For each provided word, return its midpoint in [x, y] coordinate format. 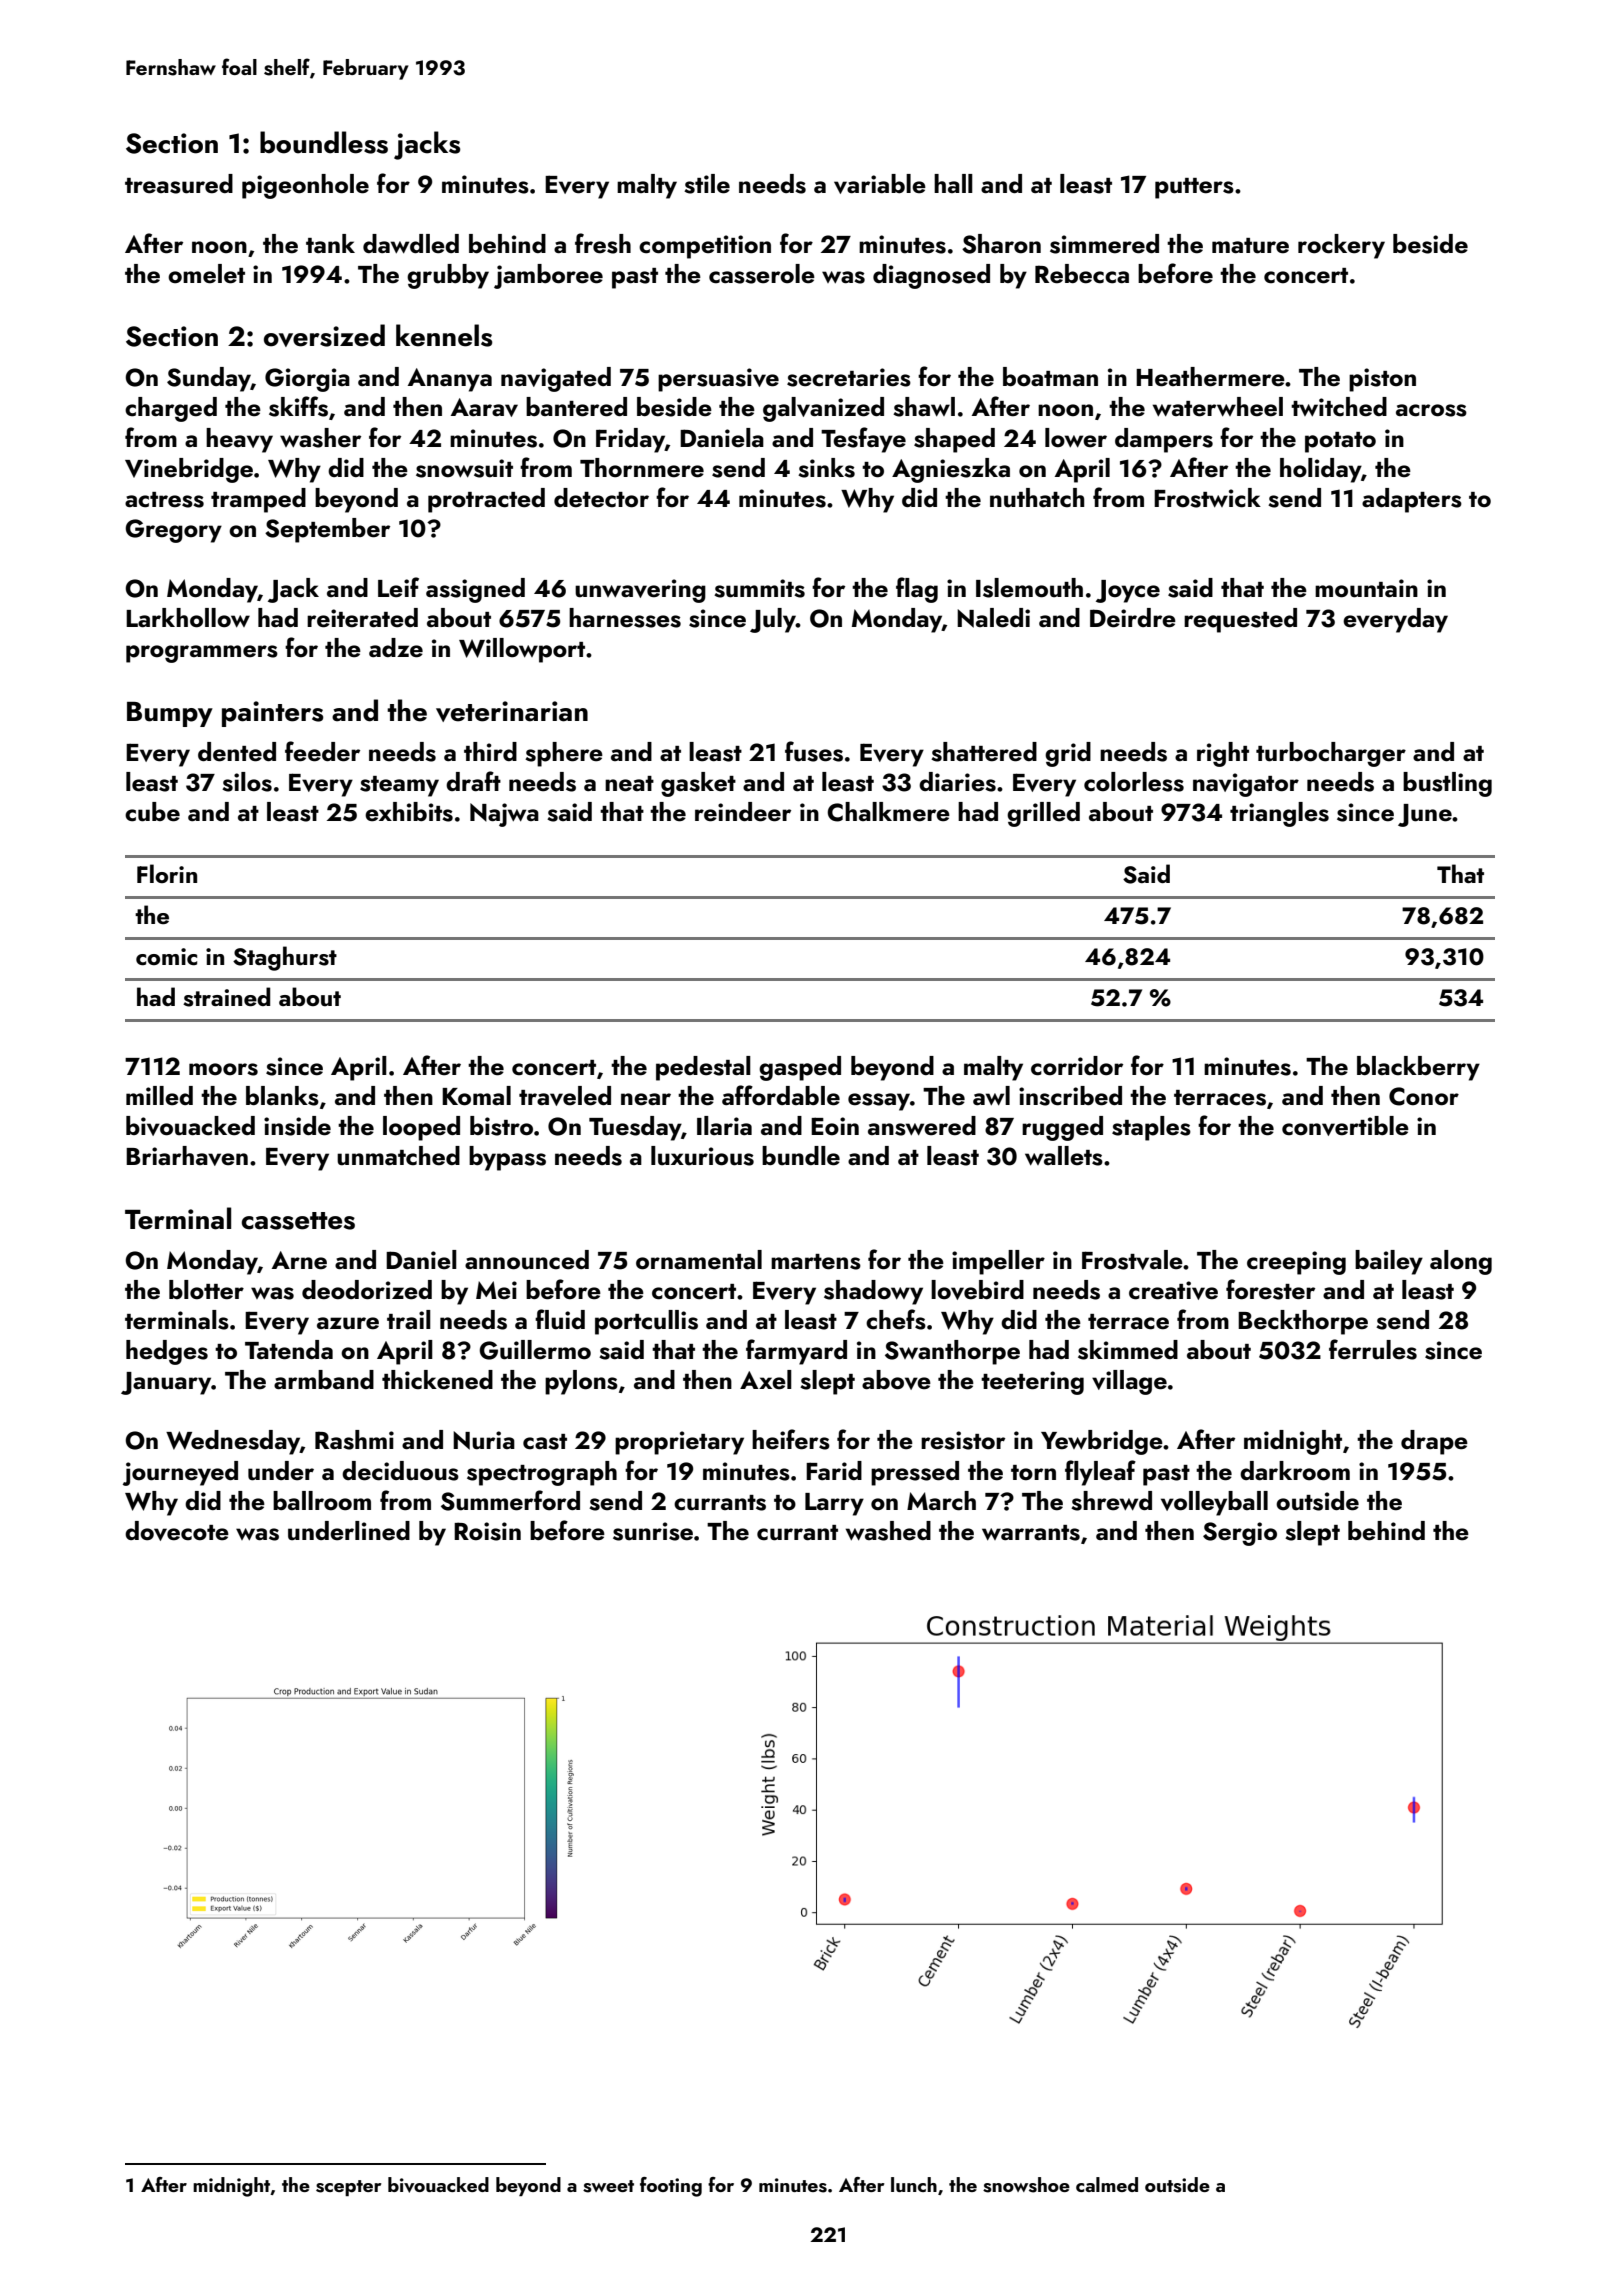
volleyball [1214, 1503]
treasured [179, 184]
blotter [206, 1290]
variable [880, 184]
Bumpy [170, 714]
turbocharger [1331, 754]
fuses [814, 751]
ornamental [699, 1260]
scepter [348, 2188]
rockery [1341, 246]
